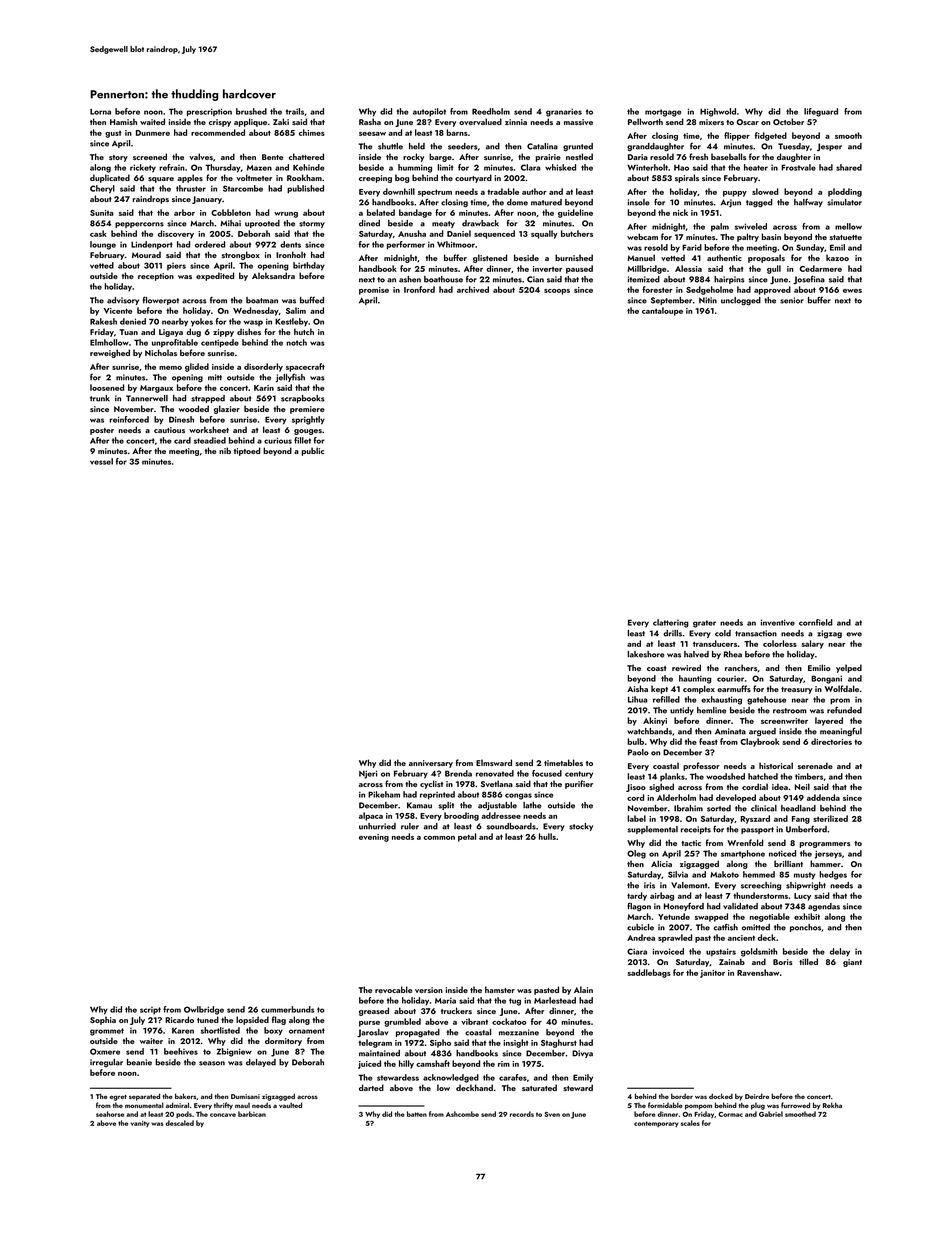 This screenshot has width=952, height=1233. I want to click on hamster, so click(500, 989).
